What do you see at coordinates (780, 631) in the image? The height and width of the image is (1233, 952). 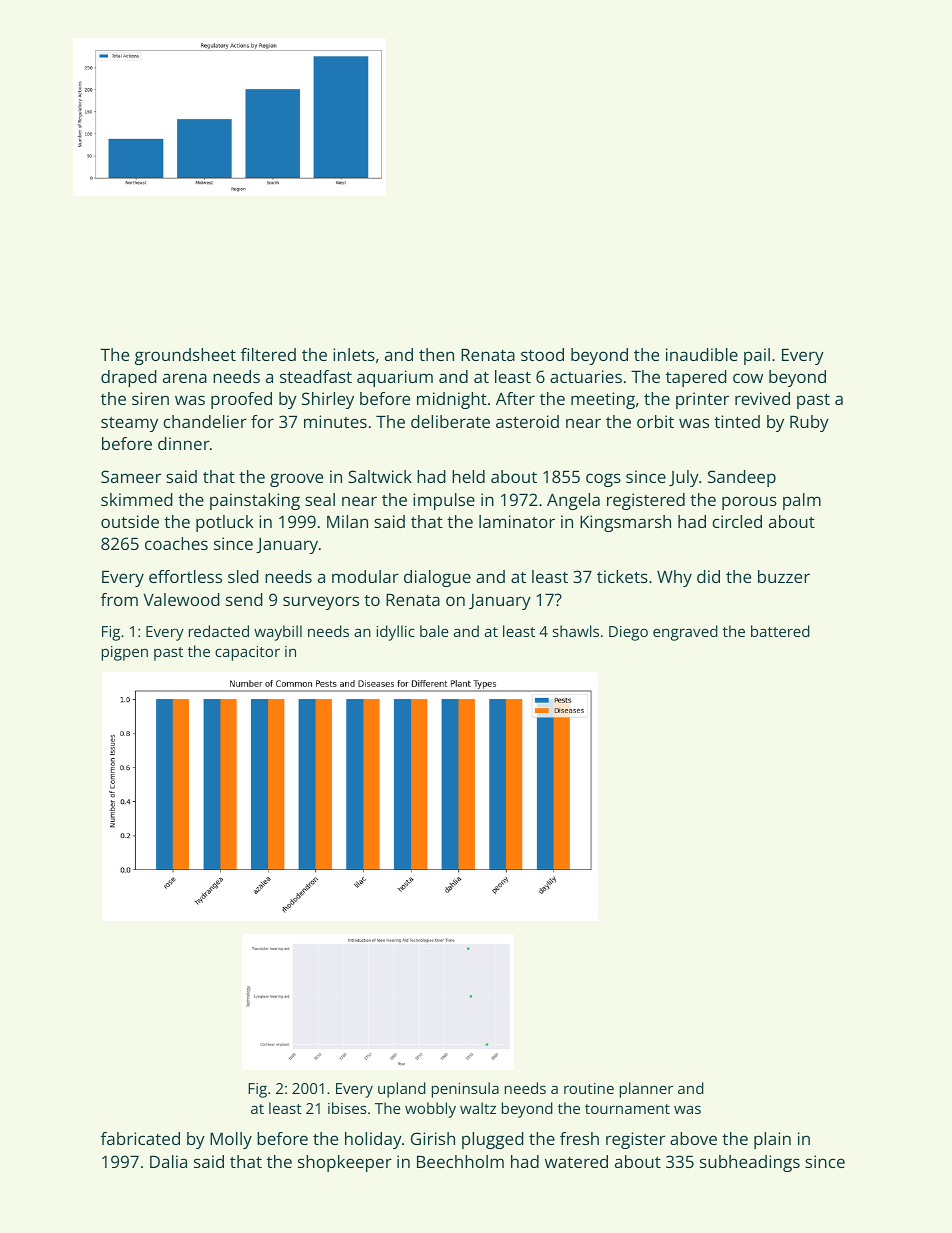 I see `battered` at bounding box center [780, 631].
